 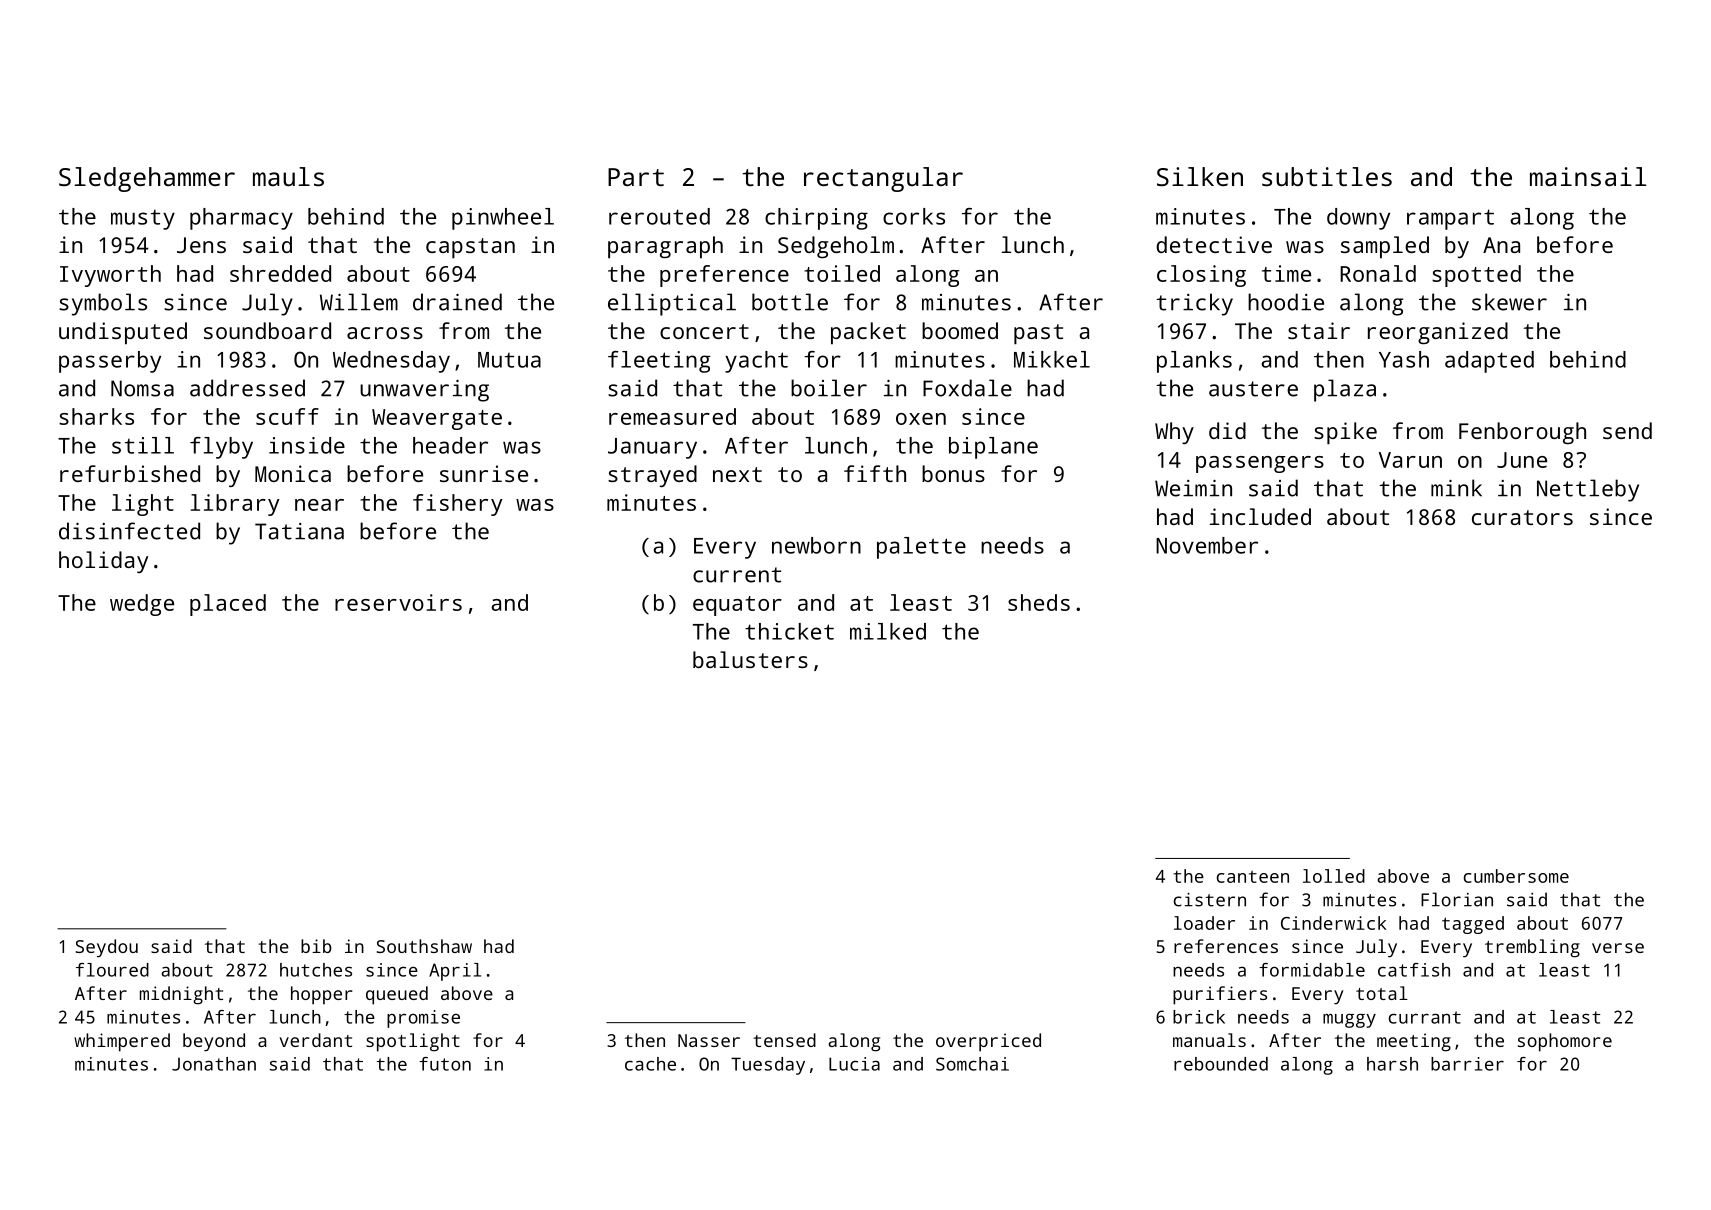 What do you see at coordinates (784, 1040) in the document?
I see `tensed` at bounding box center [784, 1040].
